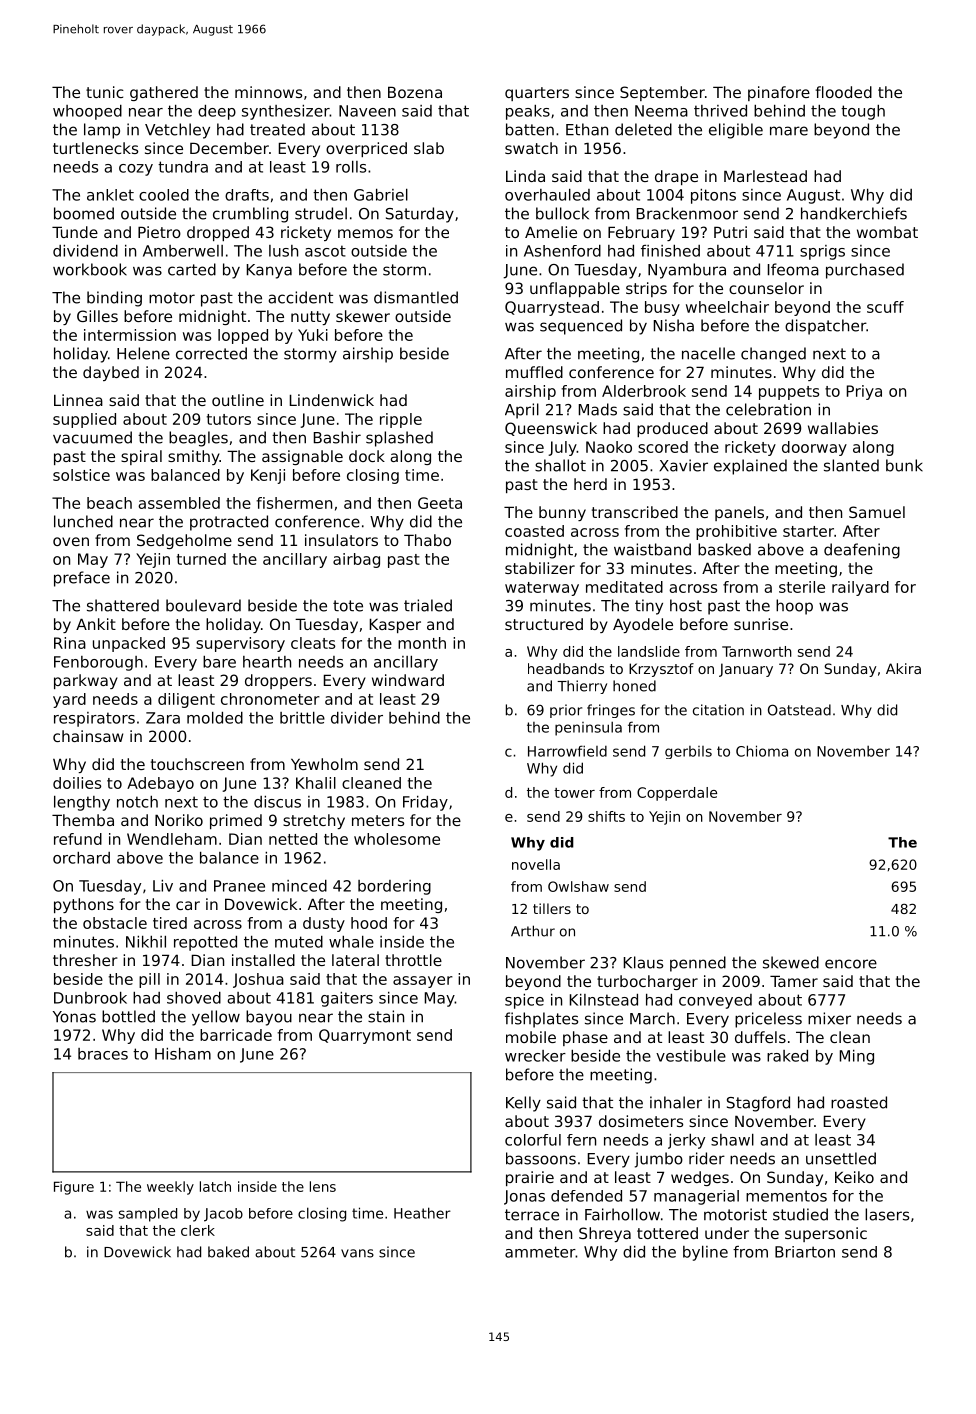 The image size is (976, 1414). Describe the element at coordinates (313, 643) in the screenshot. I see `cleats` at that location.
